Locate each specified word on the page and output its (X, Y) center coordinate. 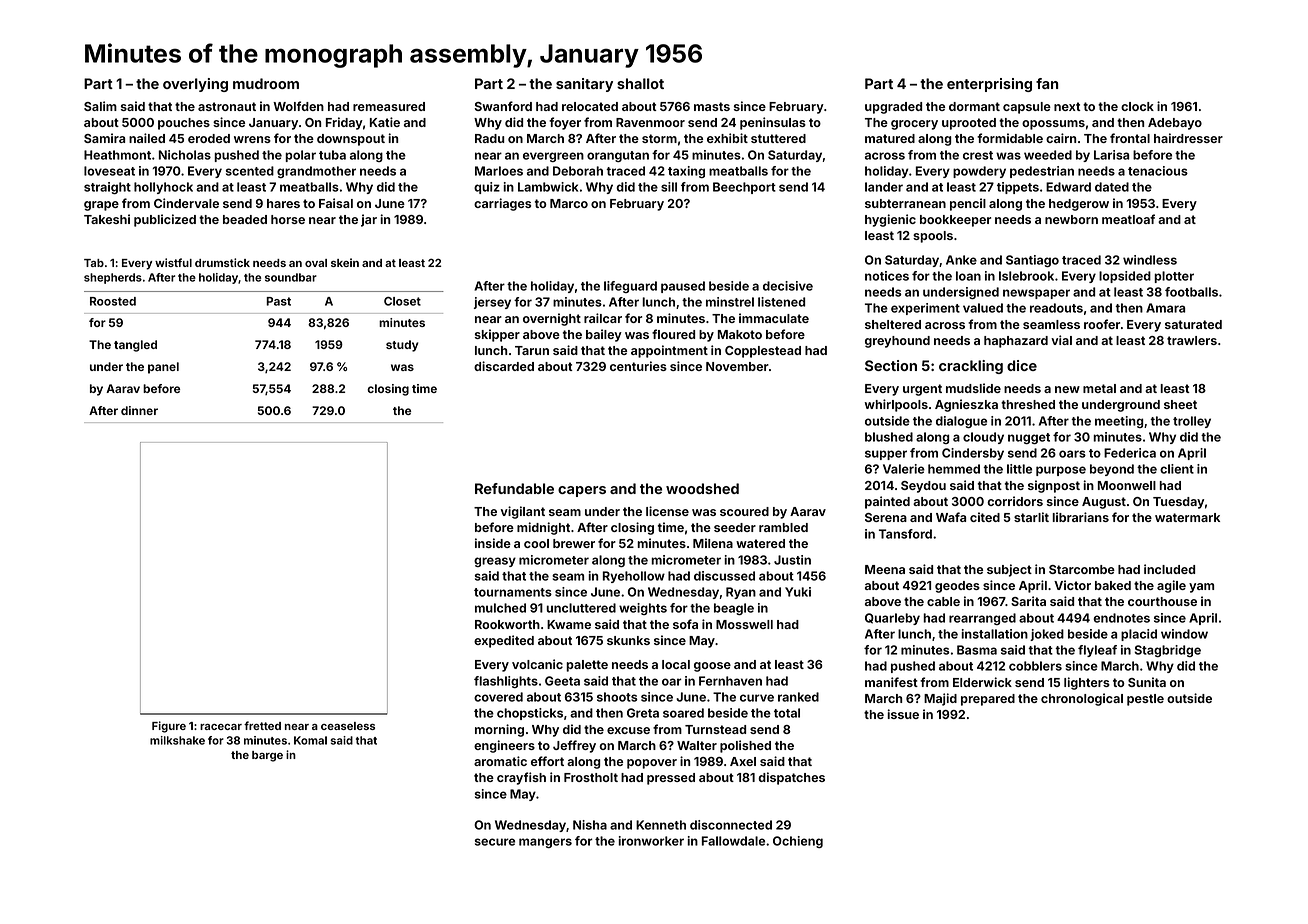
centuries (638, 366)
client (1177, 469)
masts (712, 106)
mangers (545, 843)
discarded (504, 366)
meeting (1119, 422)
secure (495, 842)
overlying (195, 85)
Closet (402, 301)
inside (493, 543)
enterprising (989, 85)
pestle (1145, 700)
